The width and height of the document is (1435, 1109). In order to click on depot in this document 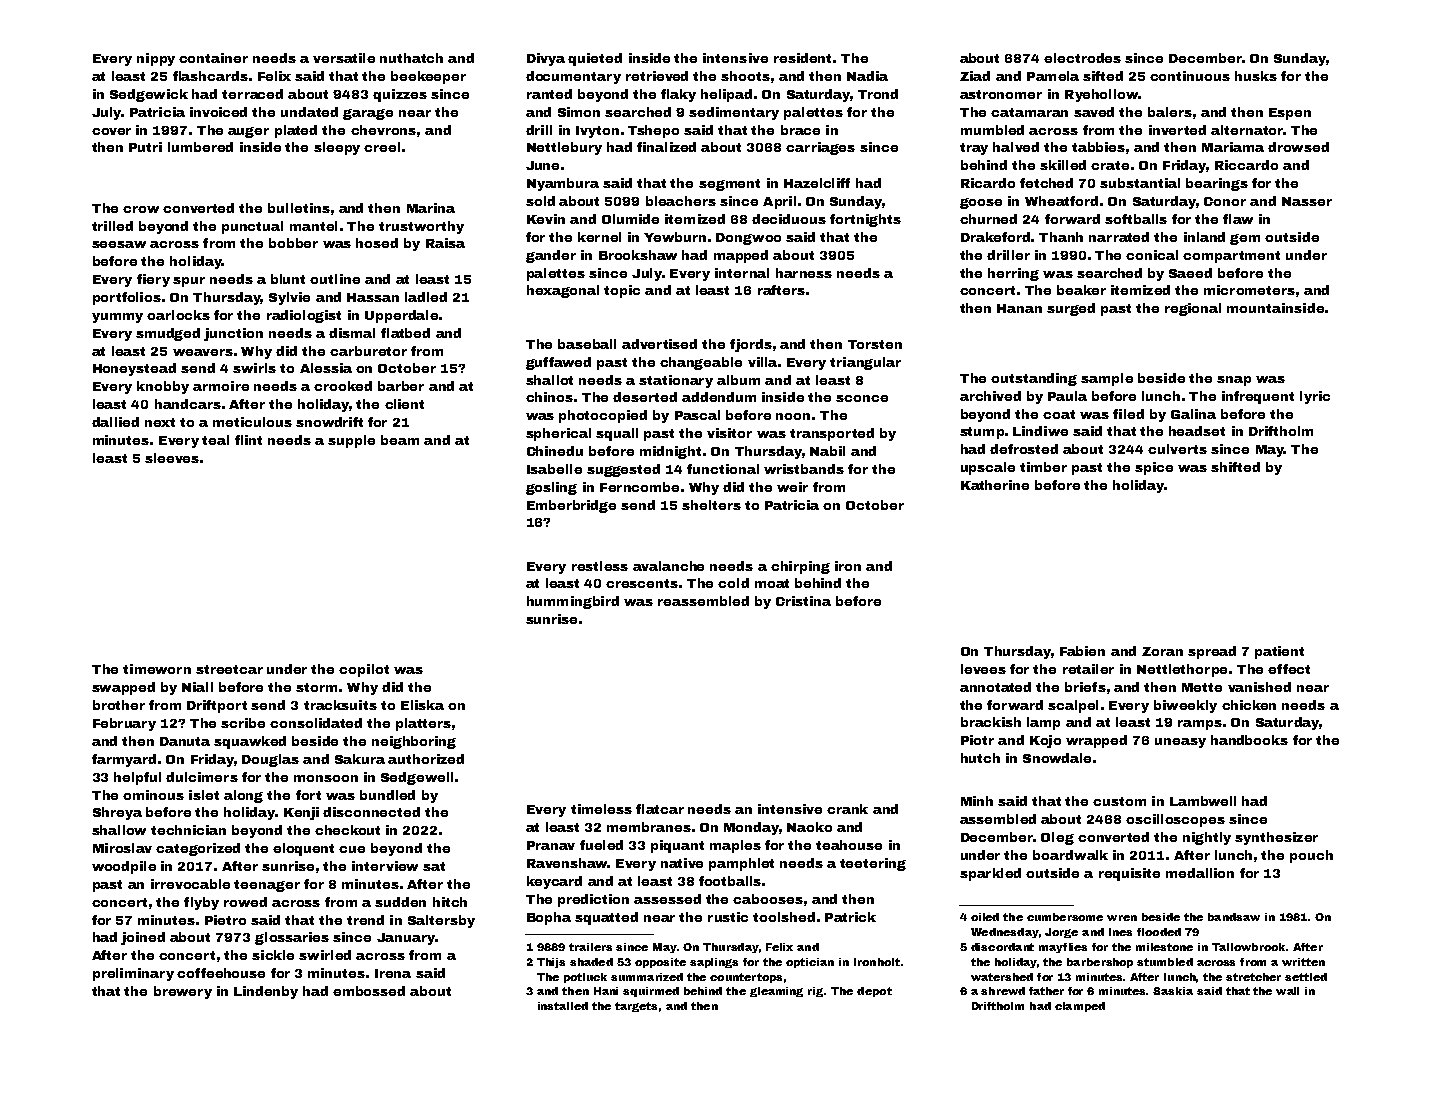, I will do `click(874, 992)`.
